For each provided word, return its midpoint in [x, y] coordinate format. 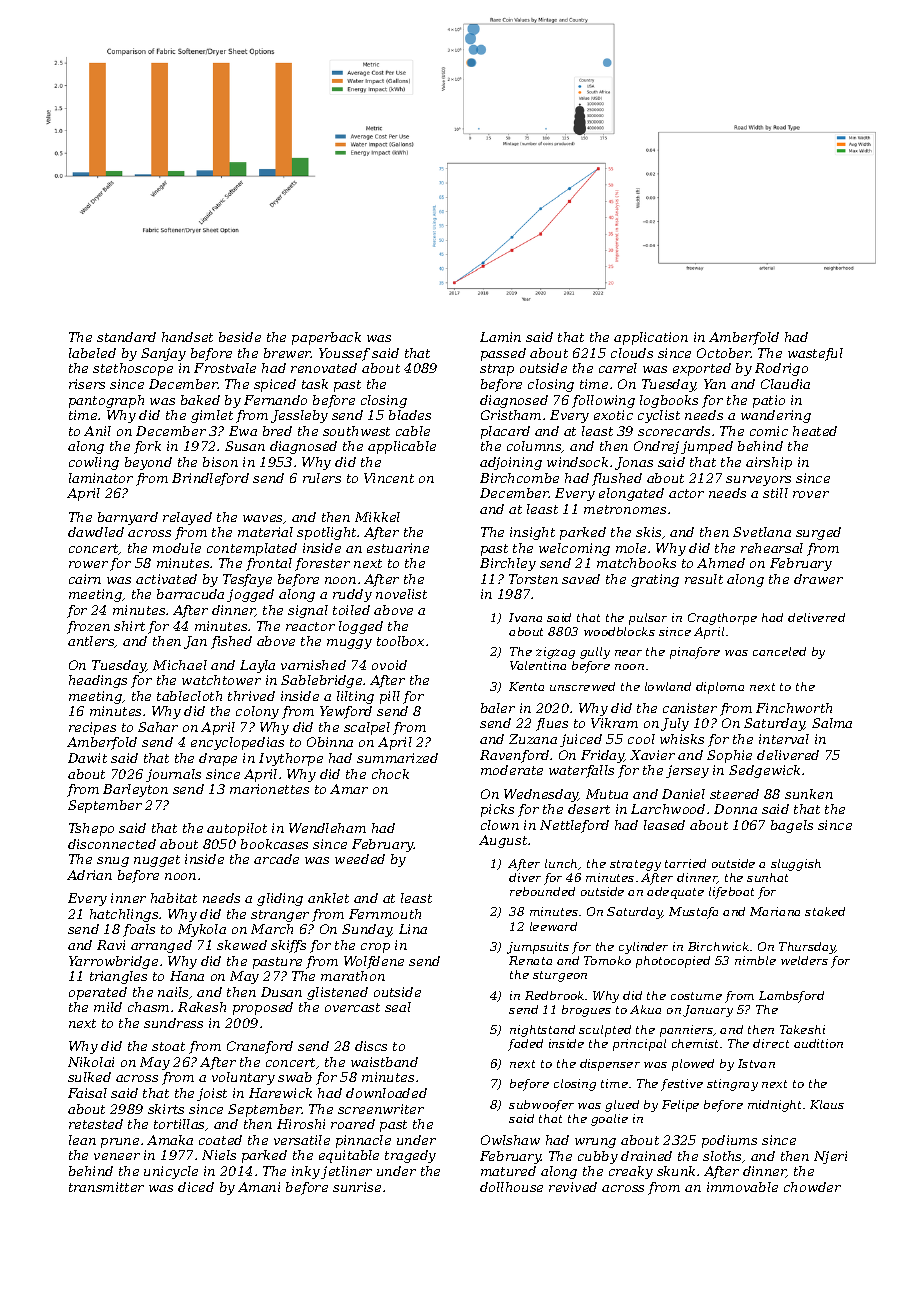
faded [525, 1045]
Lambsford [791, 997]
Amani [259, 1187]
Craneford [260, 1047]
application [651, 338]
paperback [326, 338]
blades [410, 415]
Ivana [525, 617]
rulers [322, 478]
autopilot [237, 829]
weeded [360, 859]
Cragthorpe [722, 619]
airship [769, 463]
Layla [257, 666]
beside [240, 337]
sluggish [796, 865]
